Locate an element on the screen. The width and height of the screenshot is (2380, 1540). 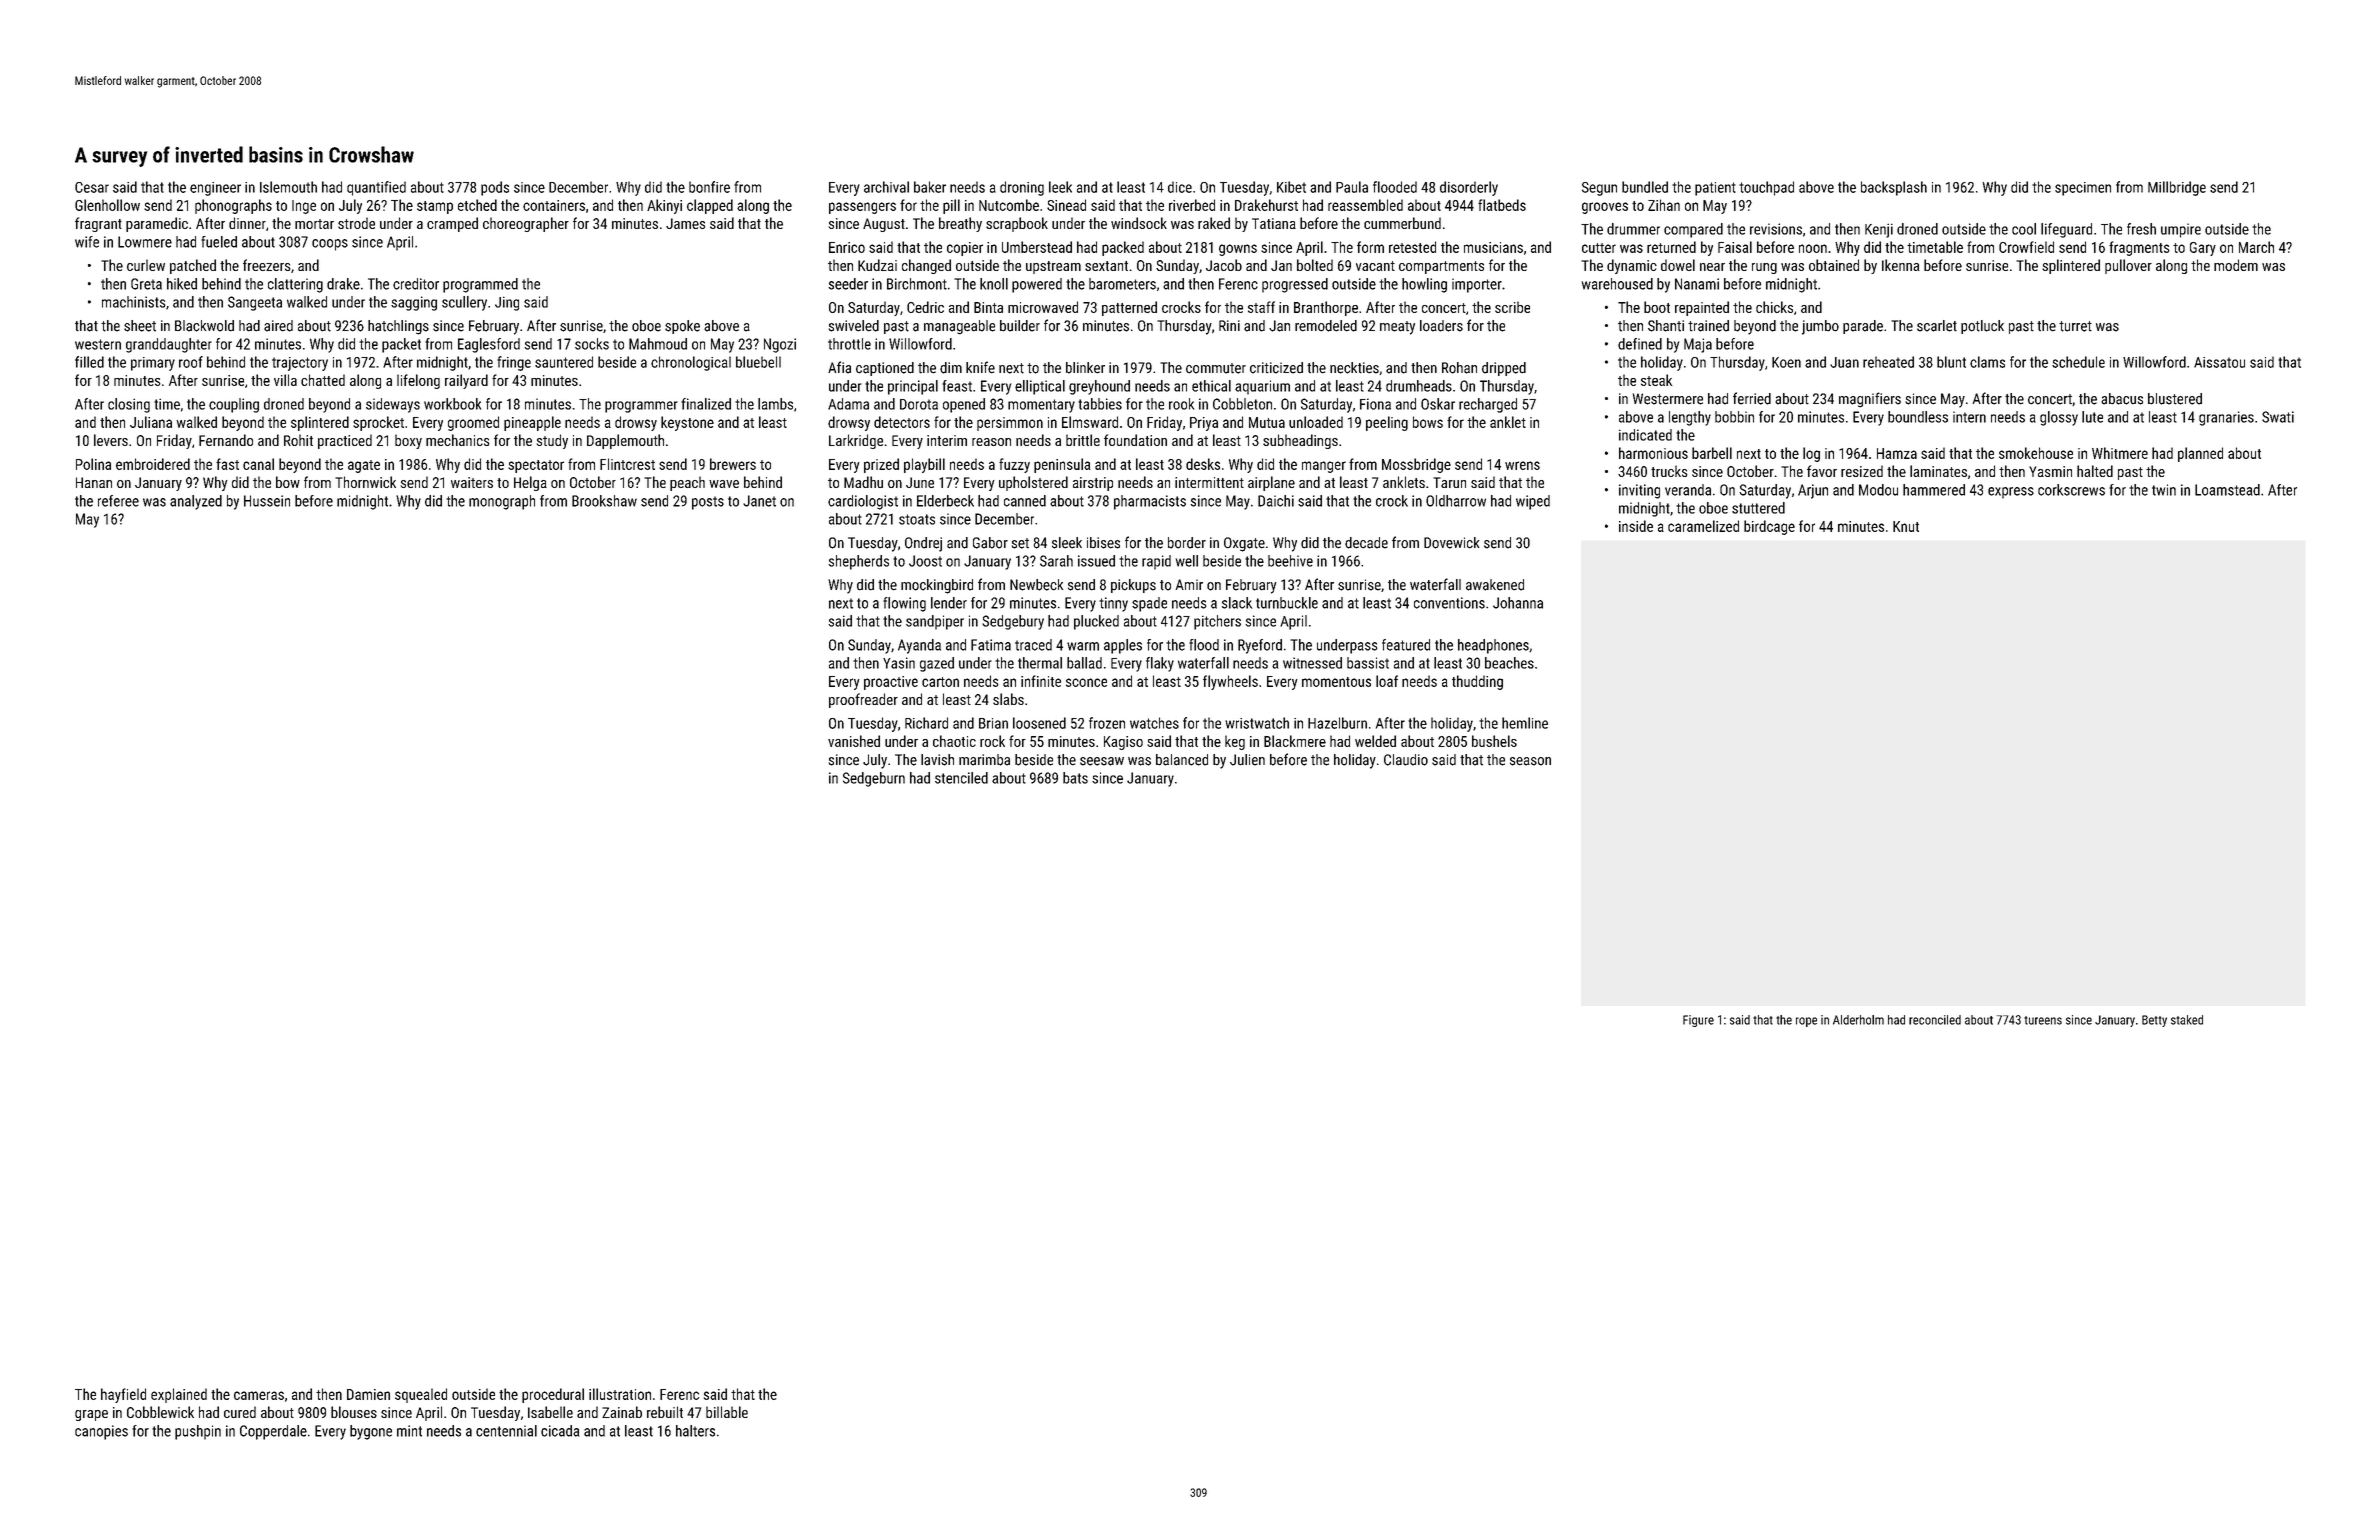
pods is located at coordinates (495, 188).
